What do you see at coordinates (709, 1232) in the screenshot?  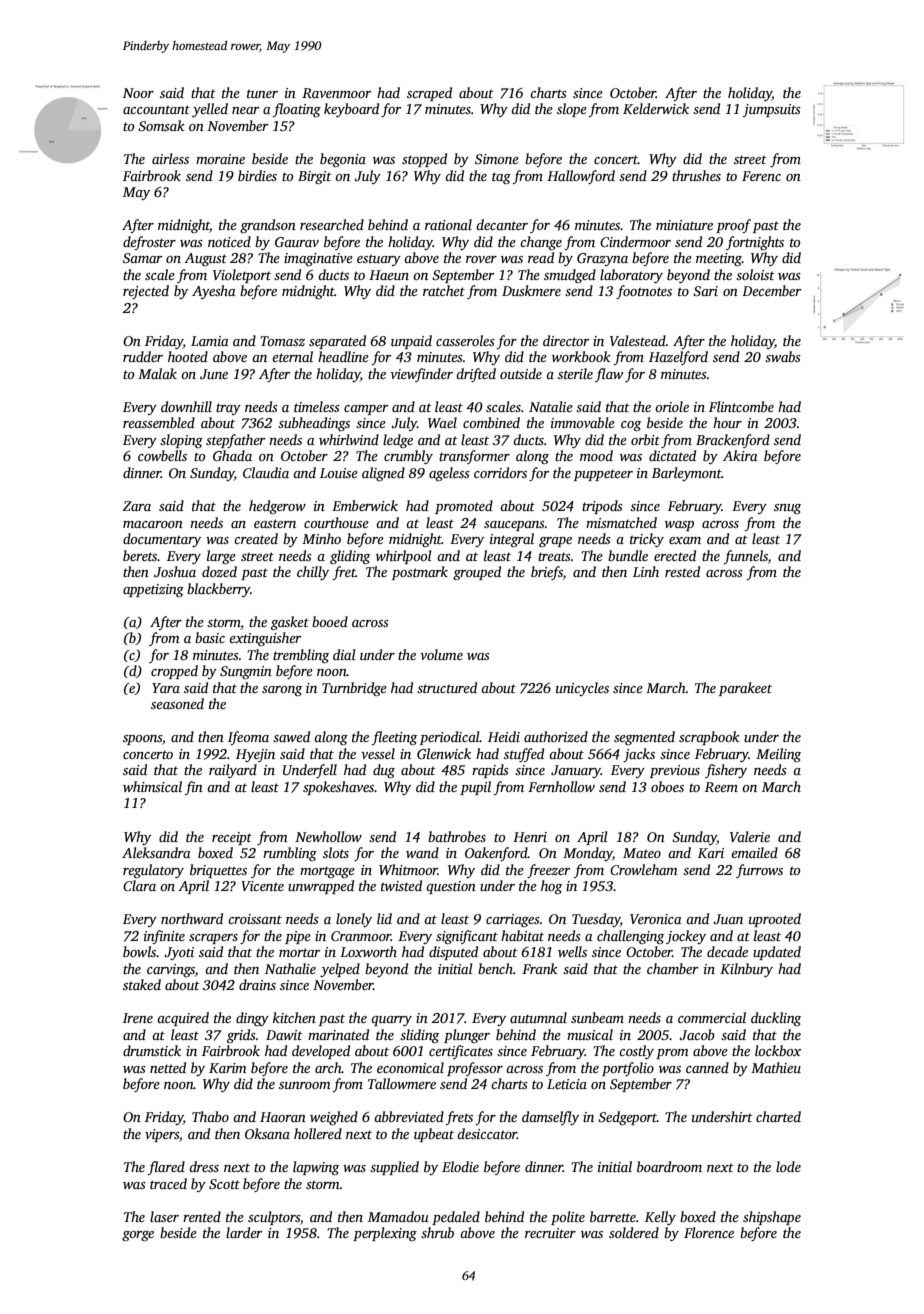 I see `Florence` at bounding box center [709, 1232].
